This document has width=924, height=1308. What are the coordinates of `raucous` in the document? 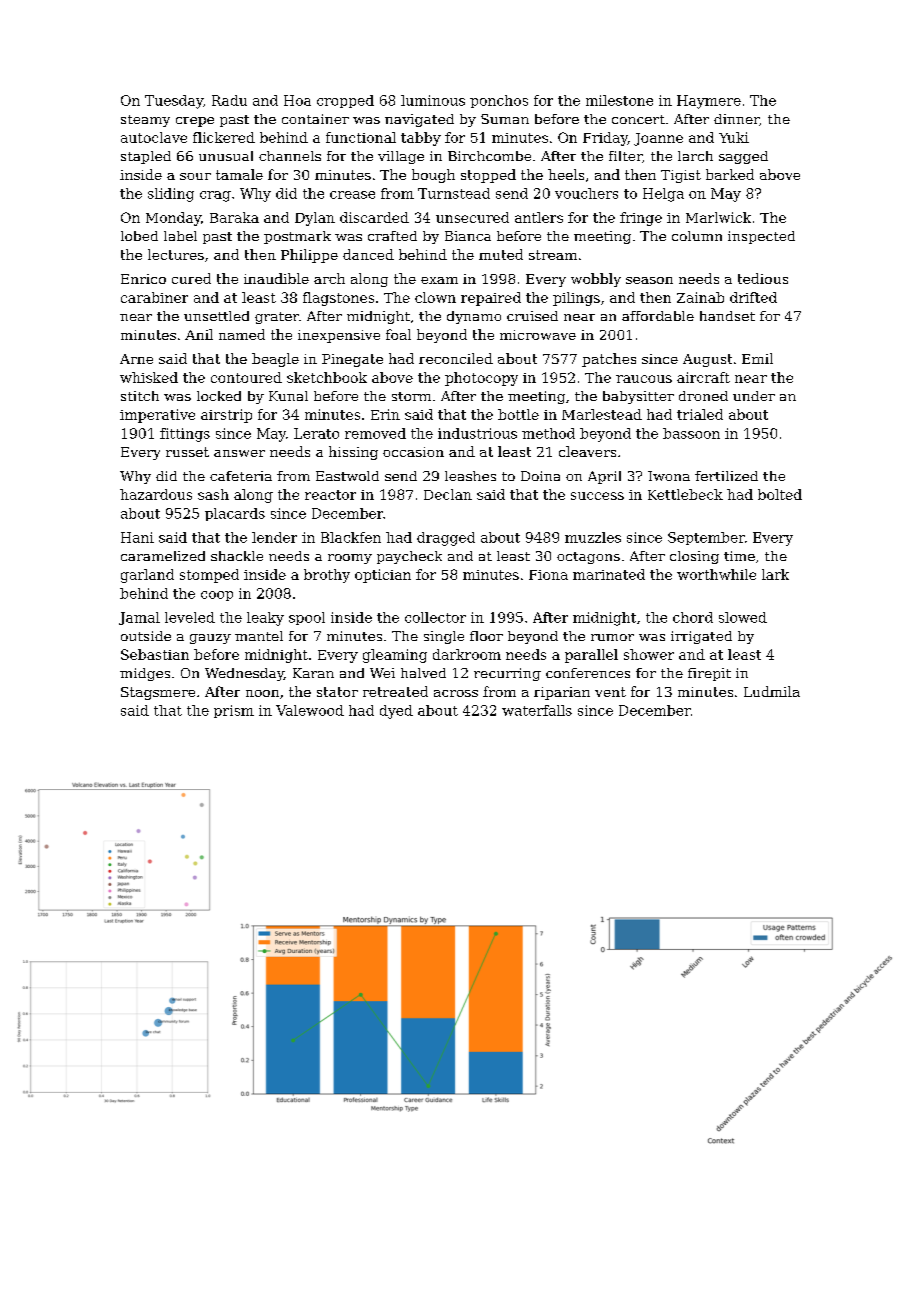 It's located at (644, 379).
